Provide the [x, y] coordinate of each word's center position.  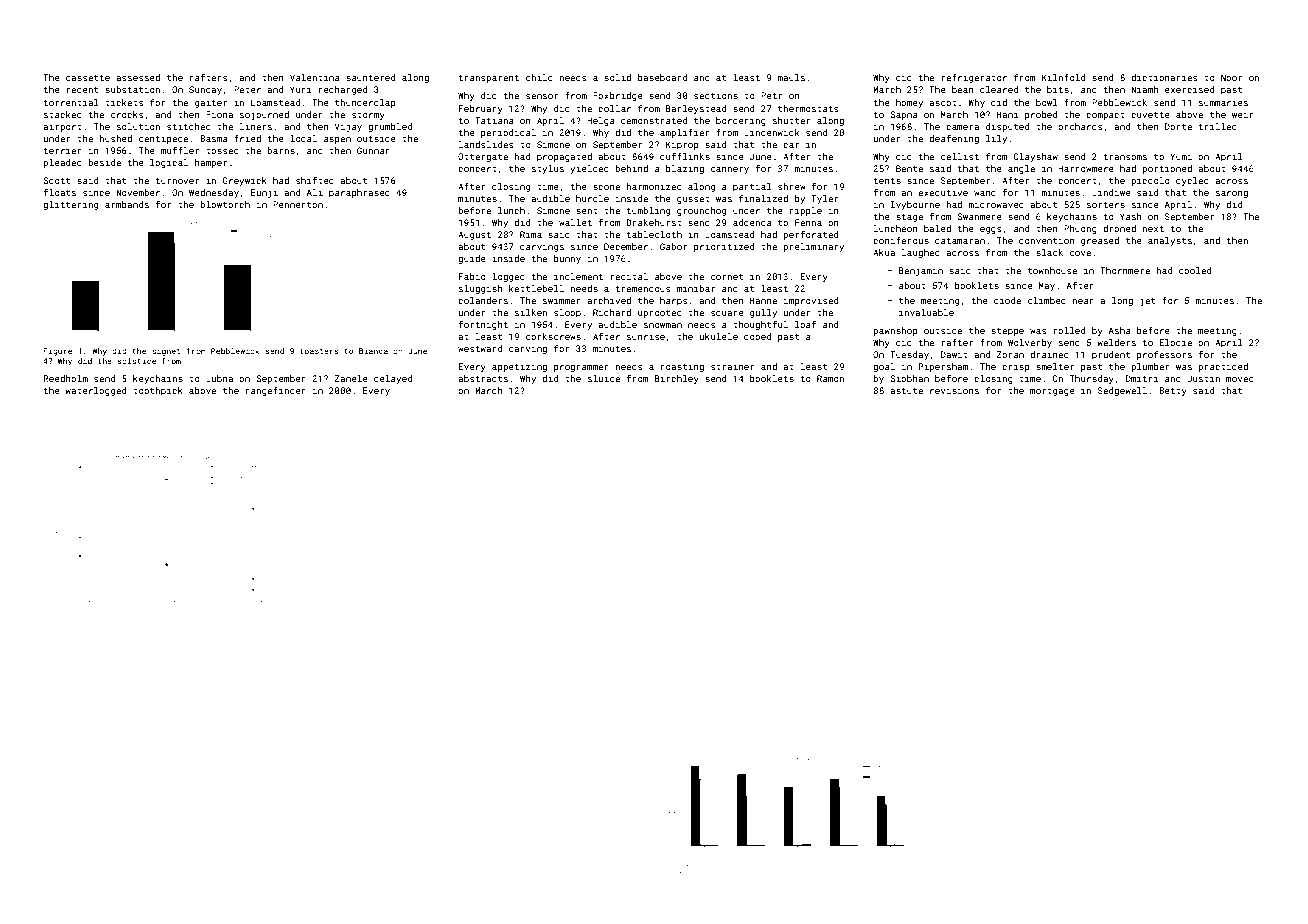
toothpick [158, 391]
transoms [1125, 157]
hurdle [592, 198]
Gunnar [373, 150]
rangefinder [276, 391]
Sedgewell [1122, 391]
